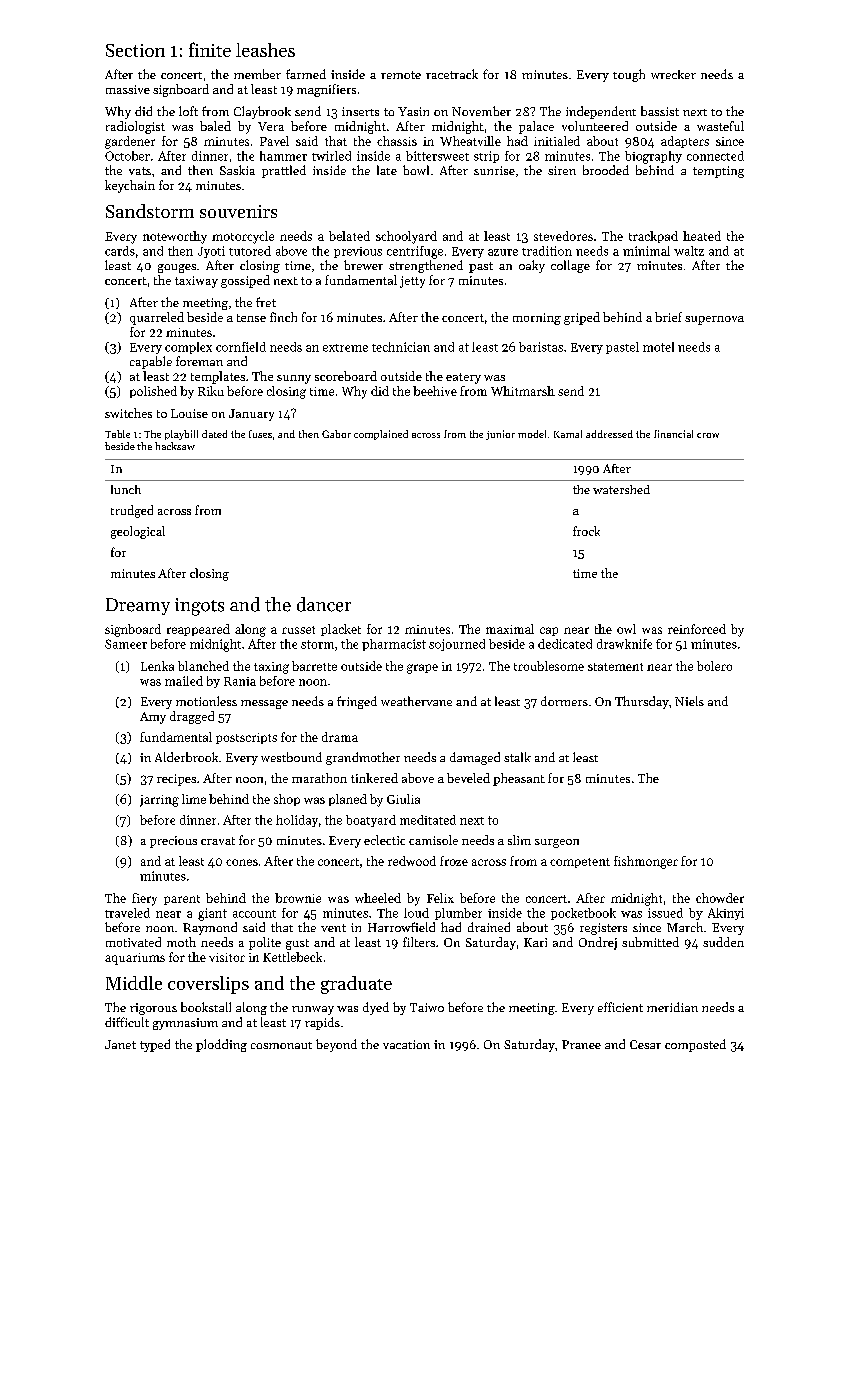 The image size is (849, 1400). Describe the element at coordinates (221, 1045) in the page. I see `plodding` at that location.
